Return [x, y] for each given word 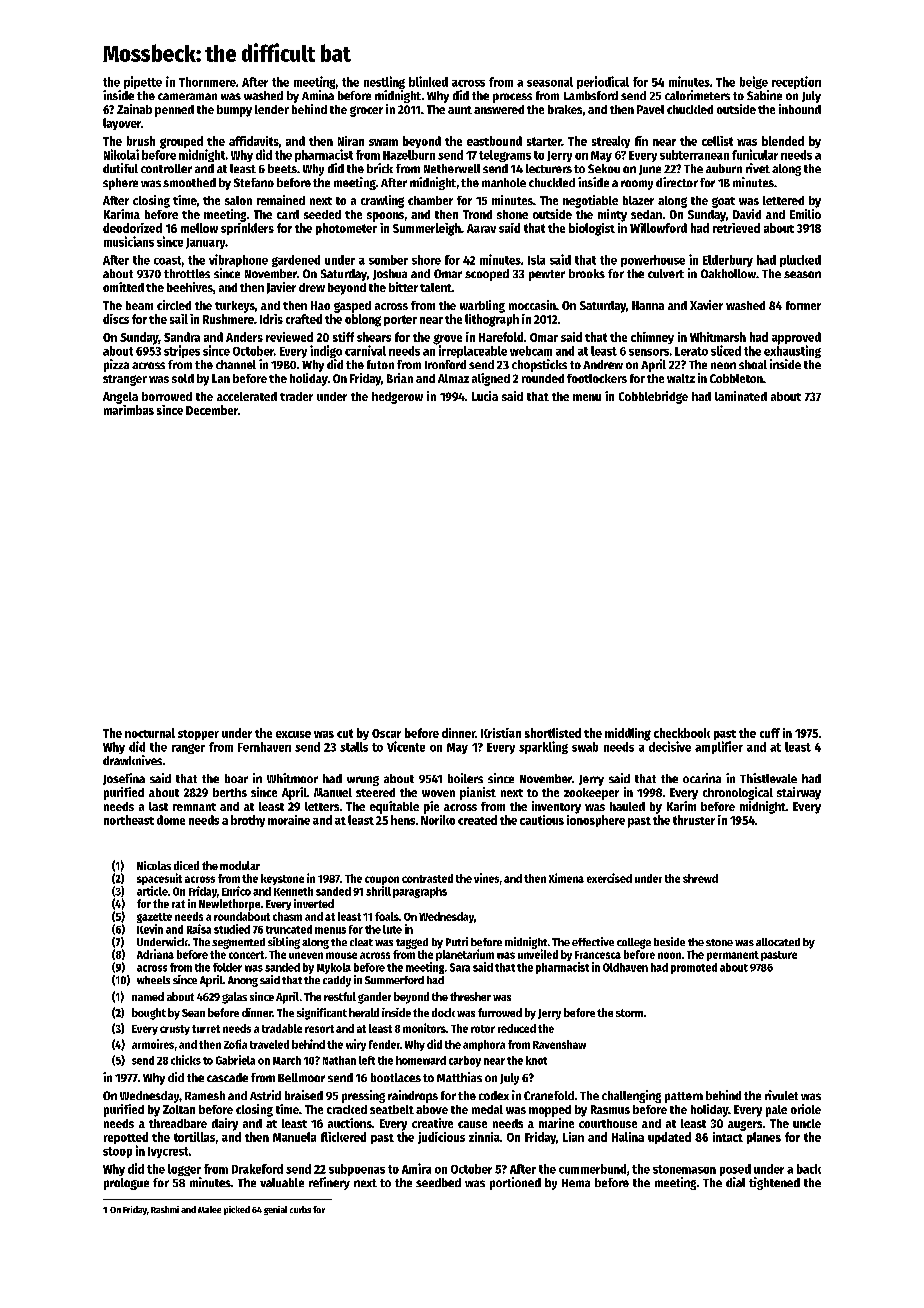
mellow [199, 228]
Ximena [566, 878]
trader [296, 396]
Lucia [485, 396]
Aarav [481, 228]
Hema [576, 1183]
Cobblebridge [653, 397]
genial [275, 1210]
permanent [733, 956]
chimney [652, 338]
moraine [289, 820]
